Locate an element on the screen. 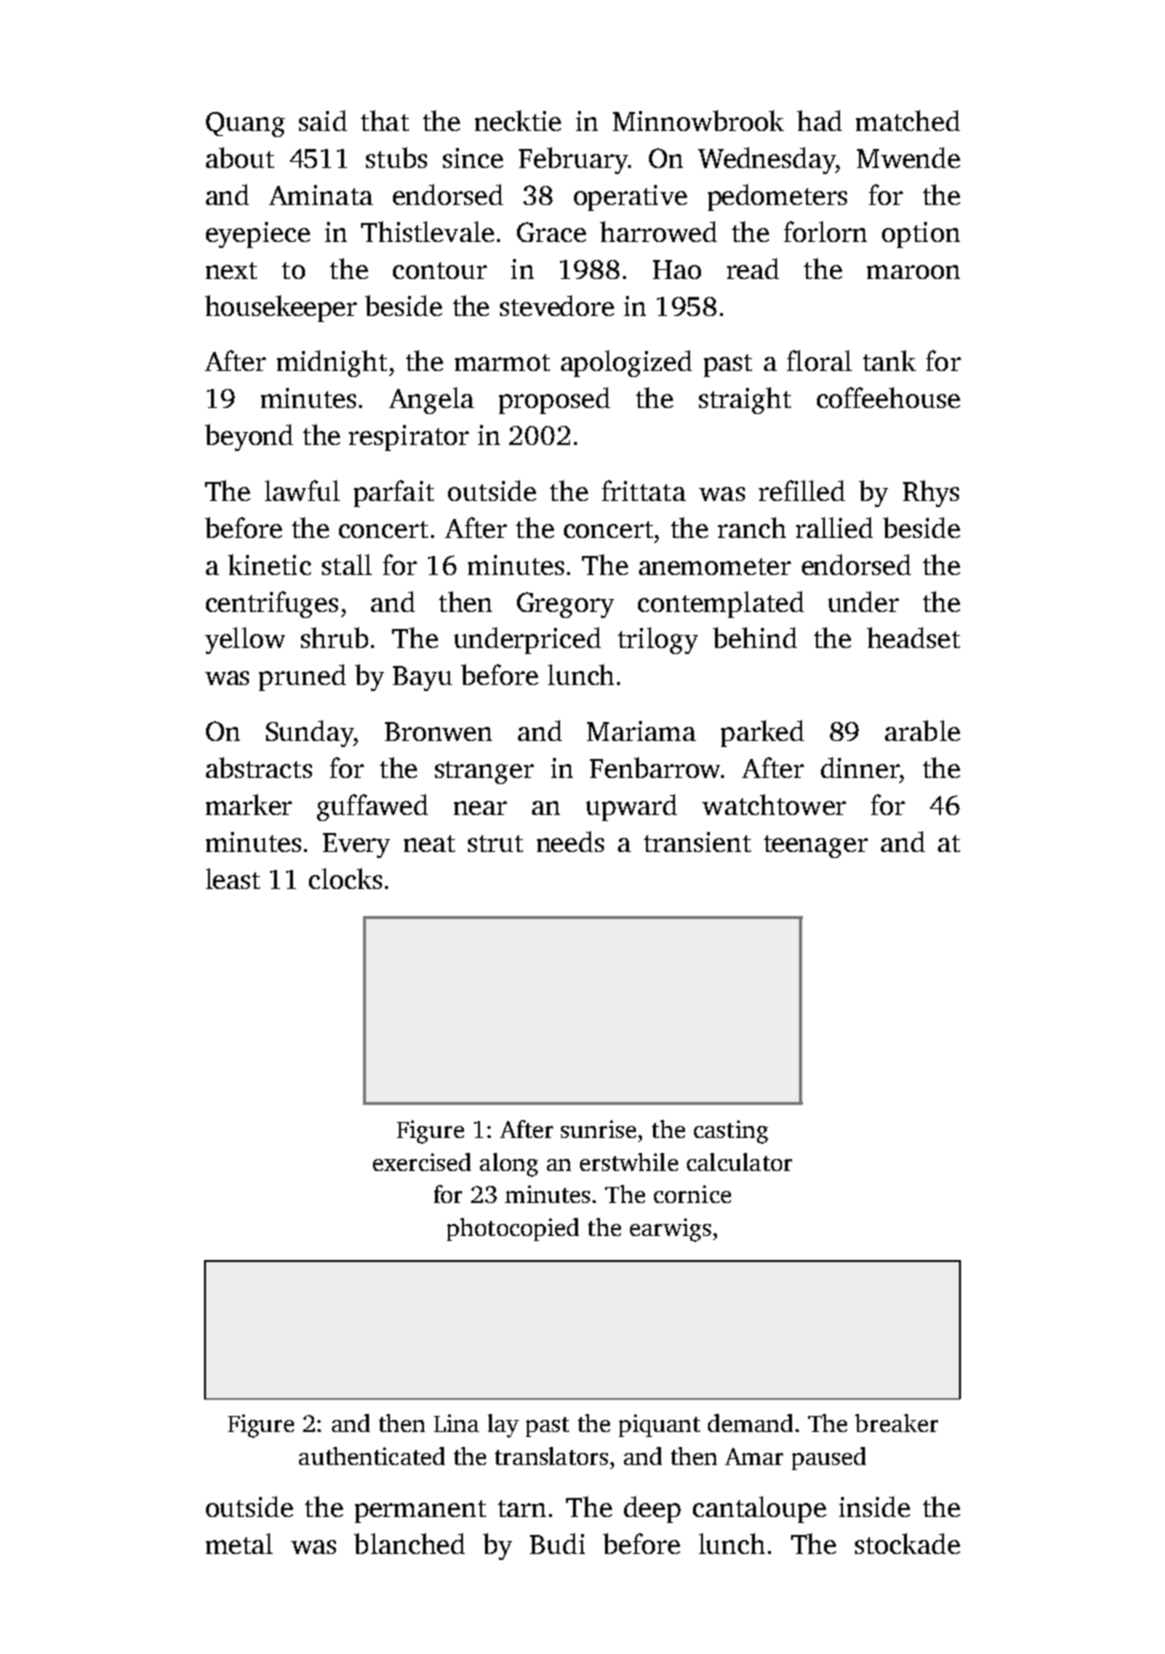  marker is located at coordinates (249, 804).
